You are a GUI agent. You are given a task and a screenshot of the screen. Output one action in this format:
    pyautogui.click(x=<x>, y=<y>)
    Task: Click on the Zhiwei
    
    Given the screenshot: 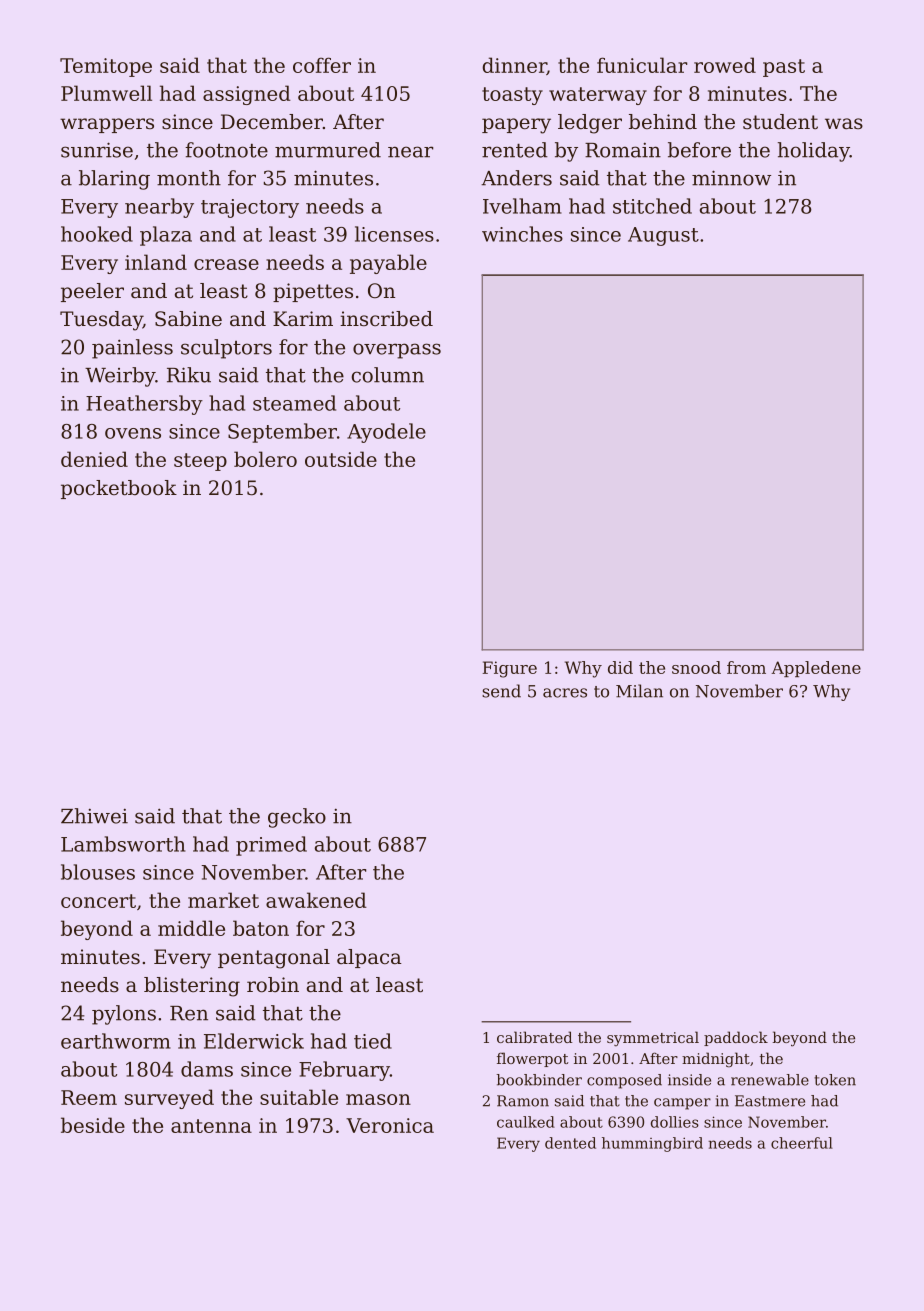 What is the action you would take?
    pyautogui.click(x=94, y=816)
